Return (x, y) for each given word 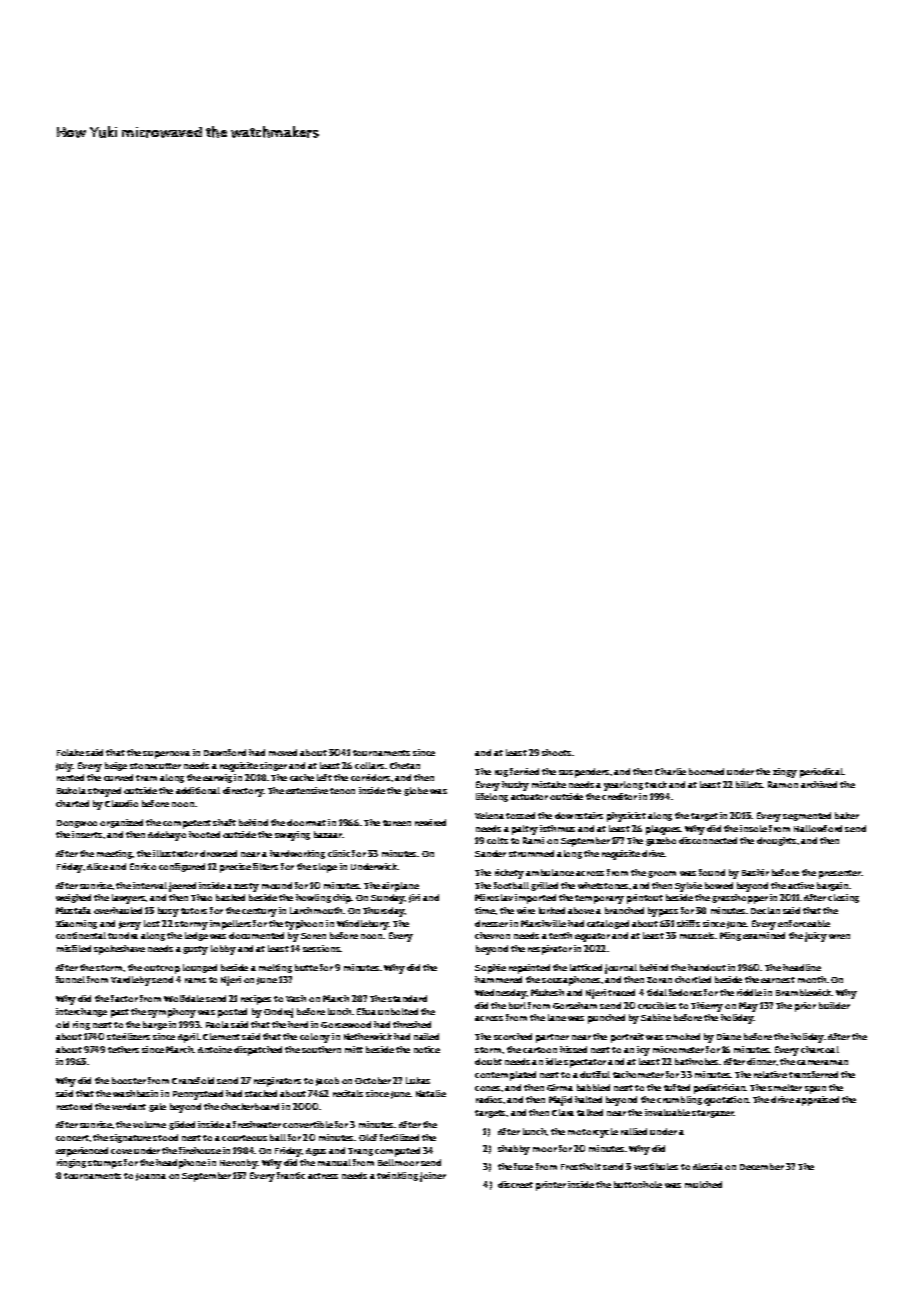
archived (819, 784)
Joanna (151, 1177)
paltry (525, 830)
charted (72, 803)
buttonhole (638, 1184)
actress (323, 1176)
